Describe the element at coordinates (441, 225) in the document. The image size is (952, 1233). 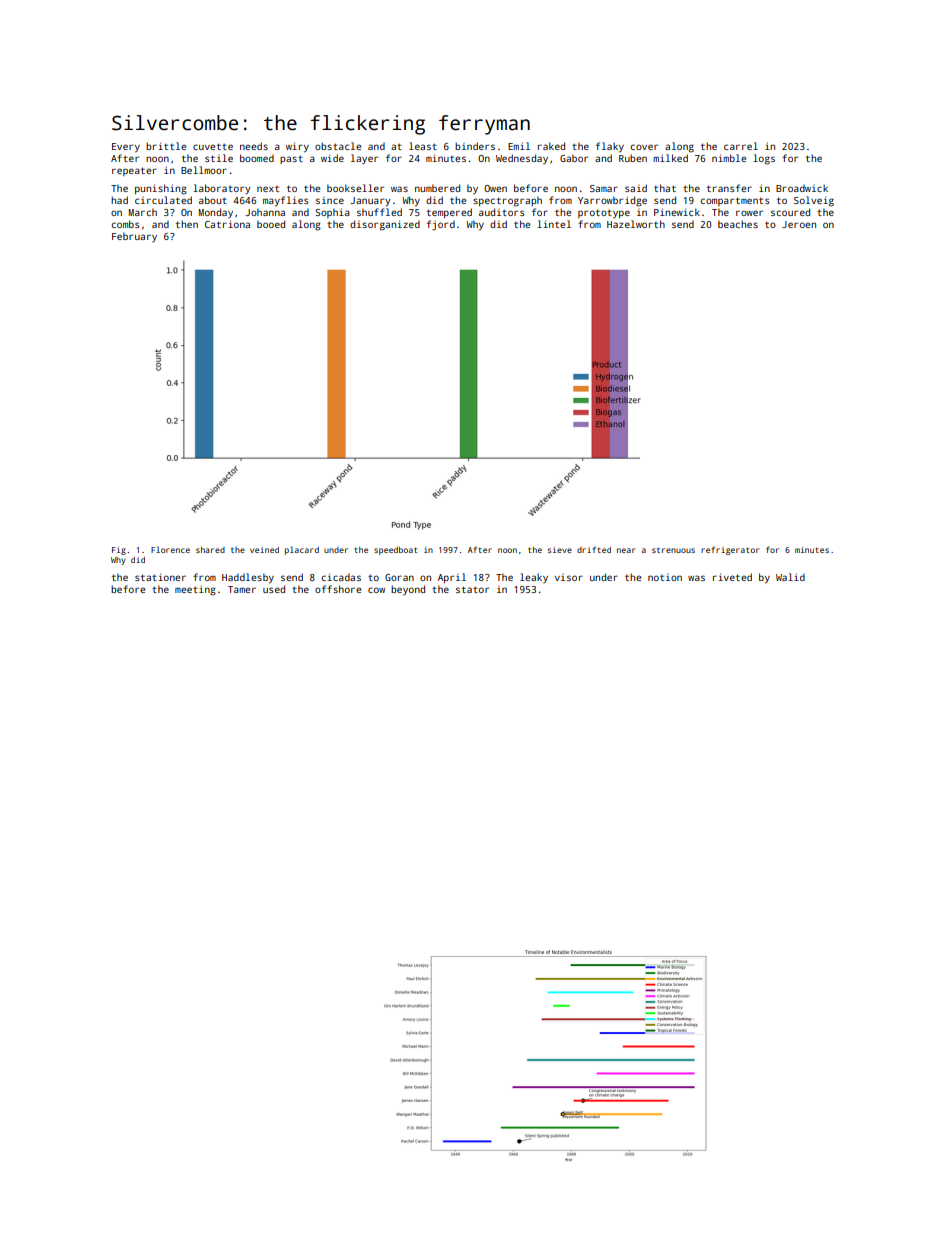
I see `fjord` at that location.
